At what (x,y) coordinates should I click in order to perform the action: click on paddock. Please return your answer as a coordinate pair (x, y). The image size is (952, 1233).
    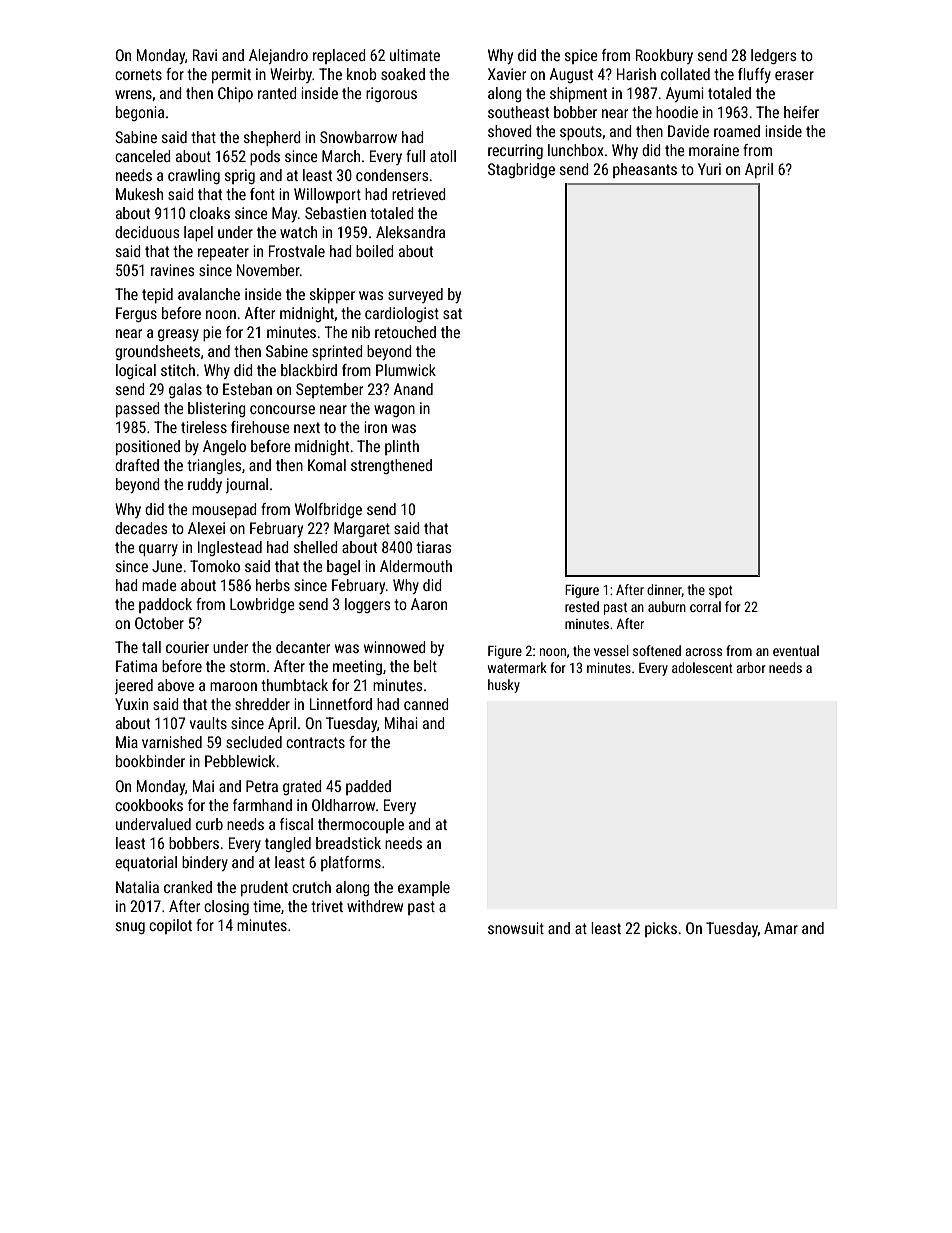
    Looking at the image, I should click on (165, 605).
